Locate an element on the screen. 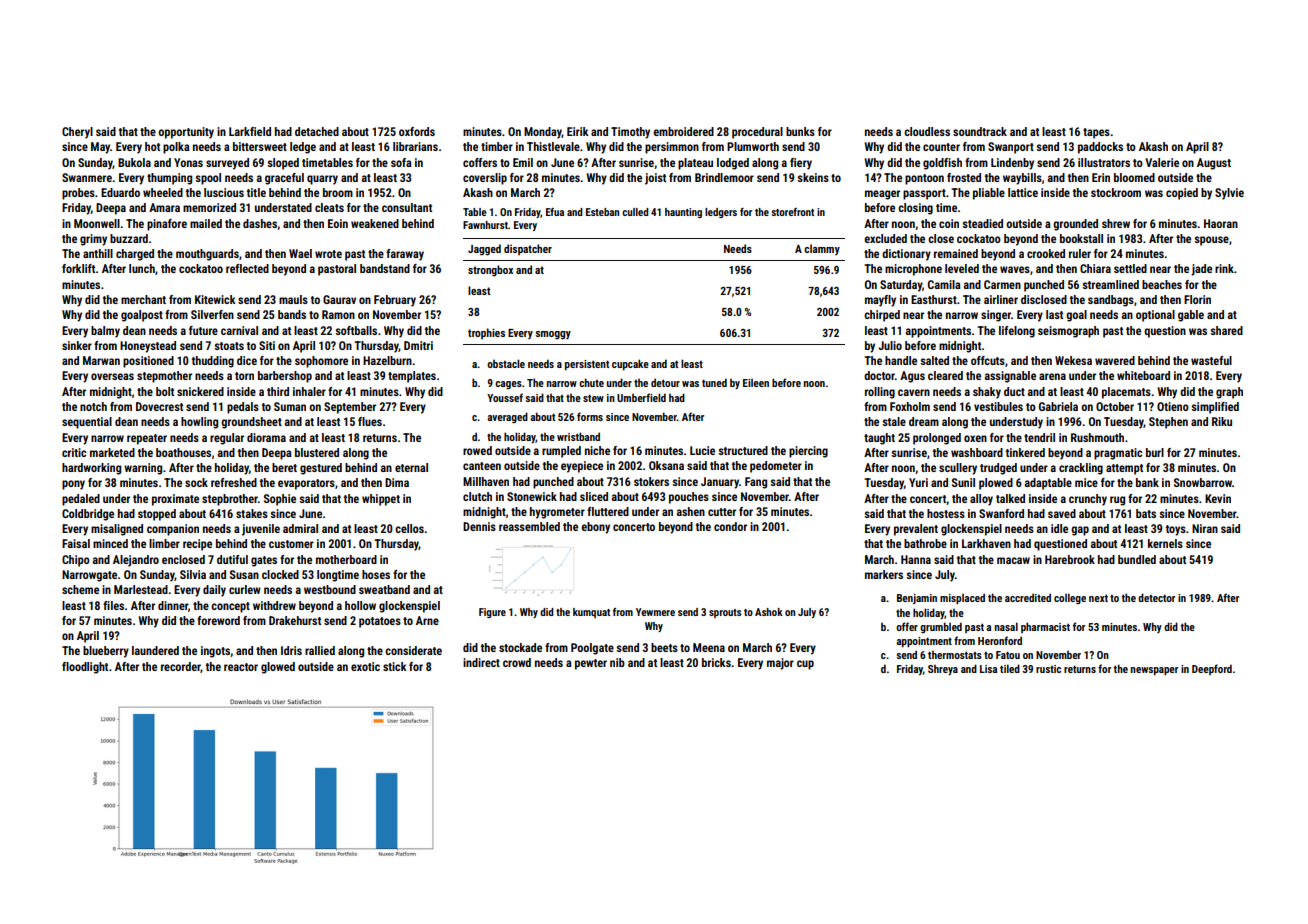  oxfords is located at coordinates (417, 131).
